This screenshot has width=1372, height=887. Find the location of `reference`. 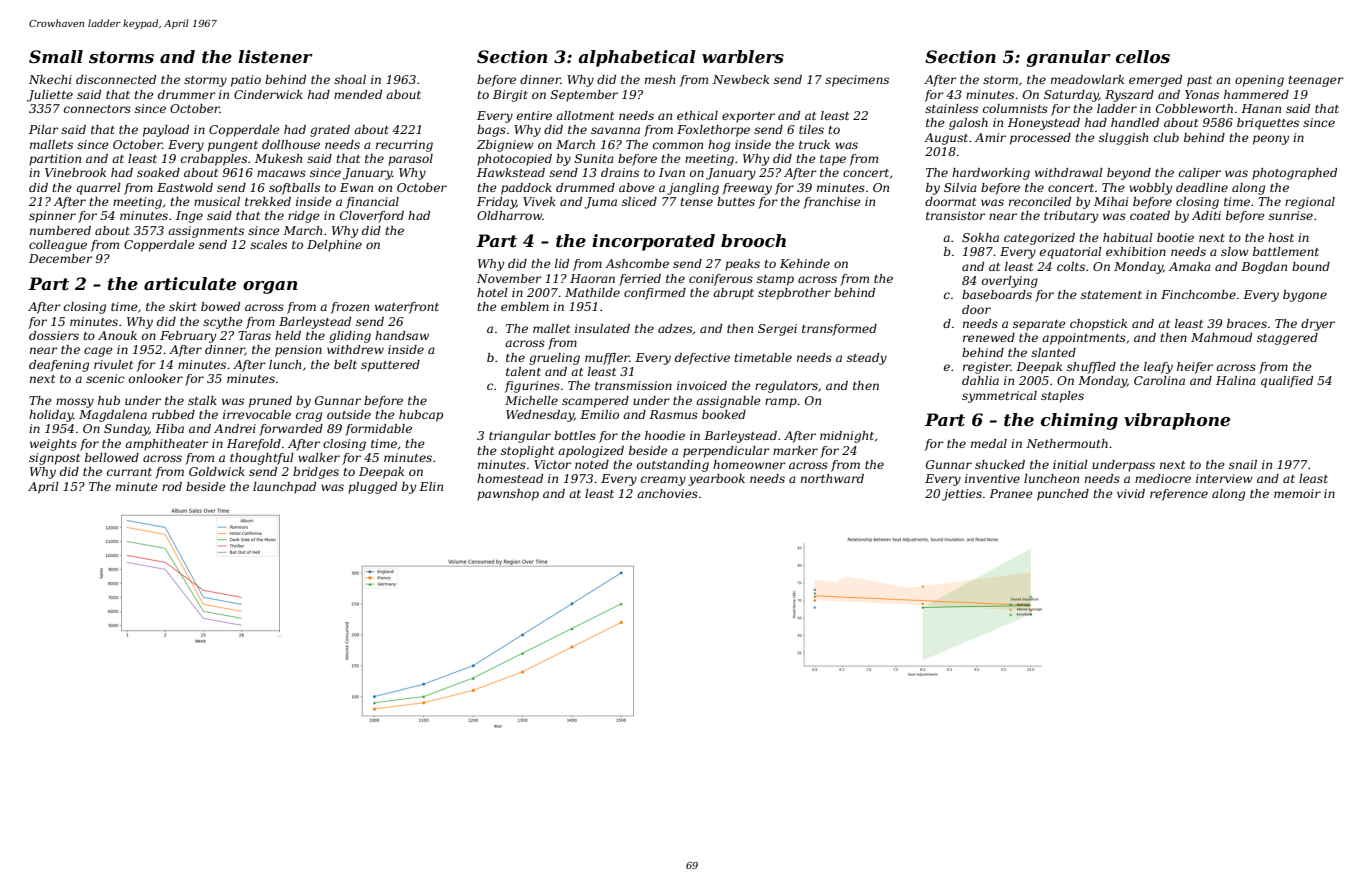

reference is located at coordinates (1179, 495).
